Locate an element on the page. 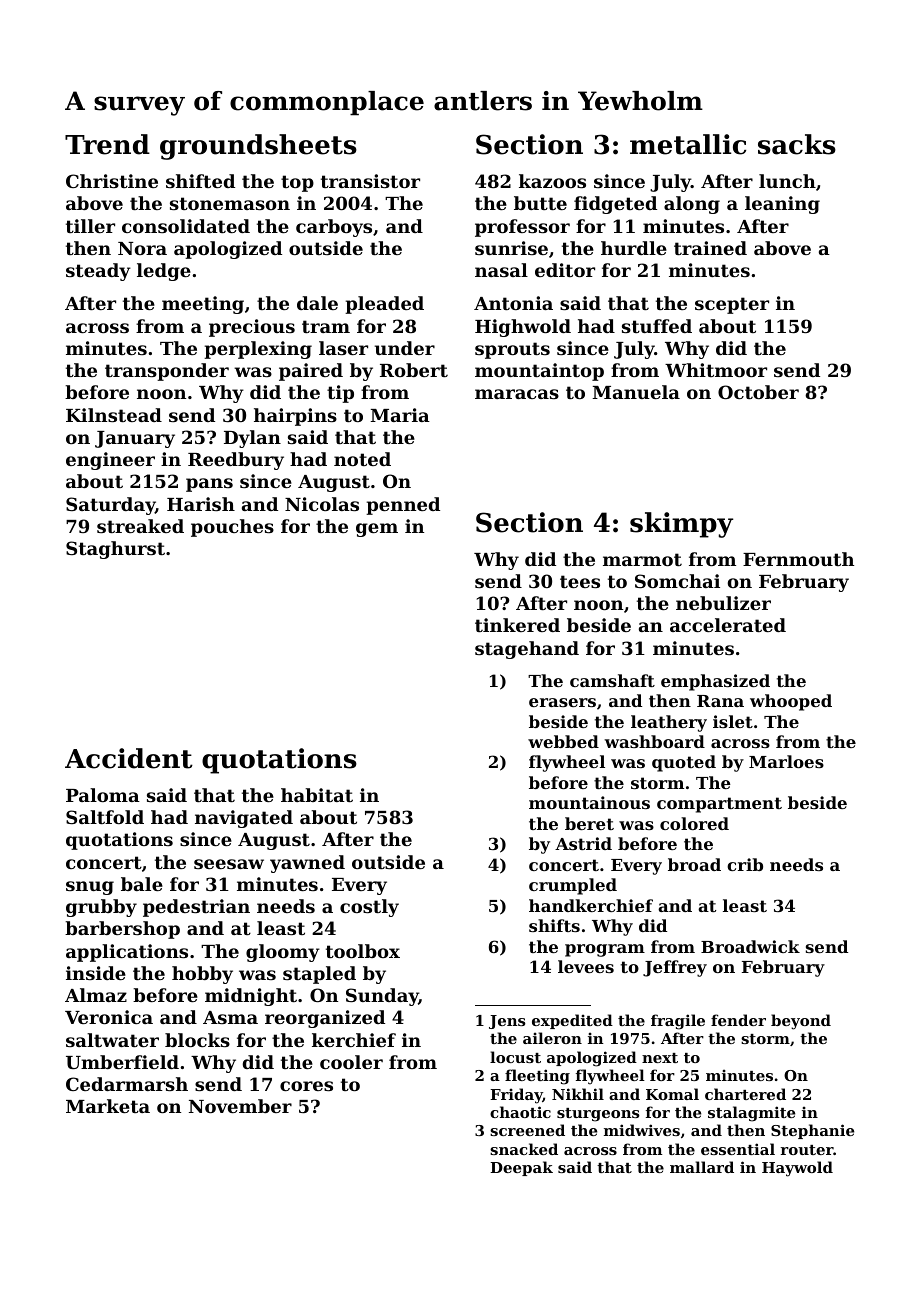 The height and width of the page is (1314, 924). erasers is located at coordinates (562, 702).
